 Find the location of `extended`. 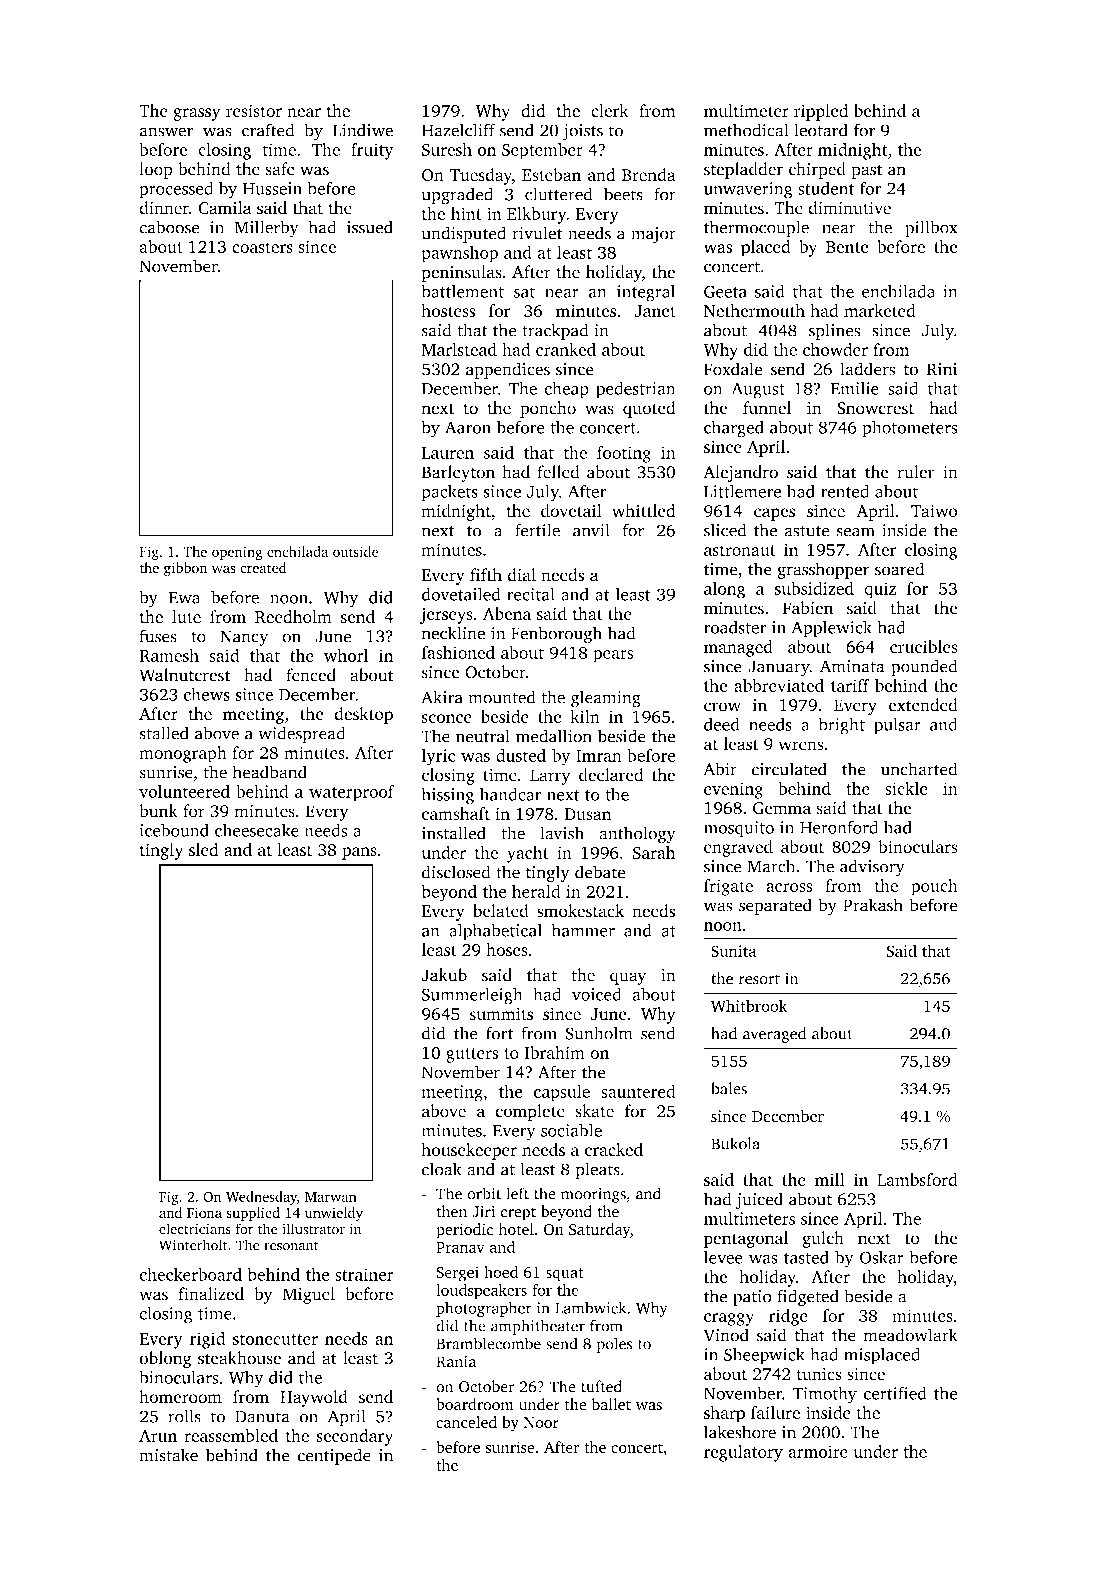

extended is located at coordinates (923, 705).
